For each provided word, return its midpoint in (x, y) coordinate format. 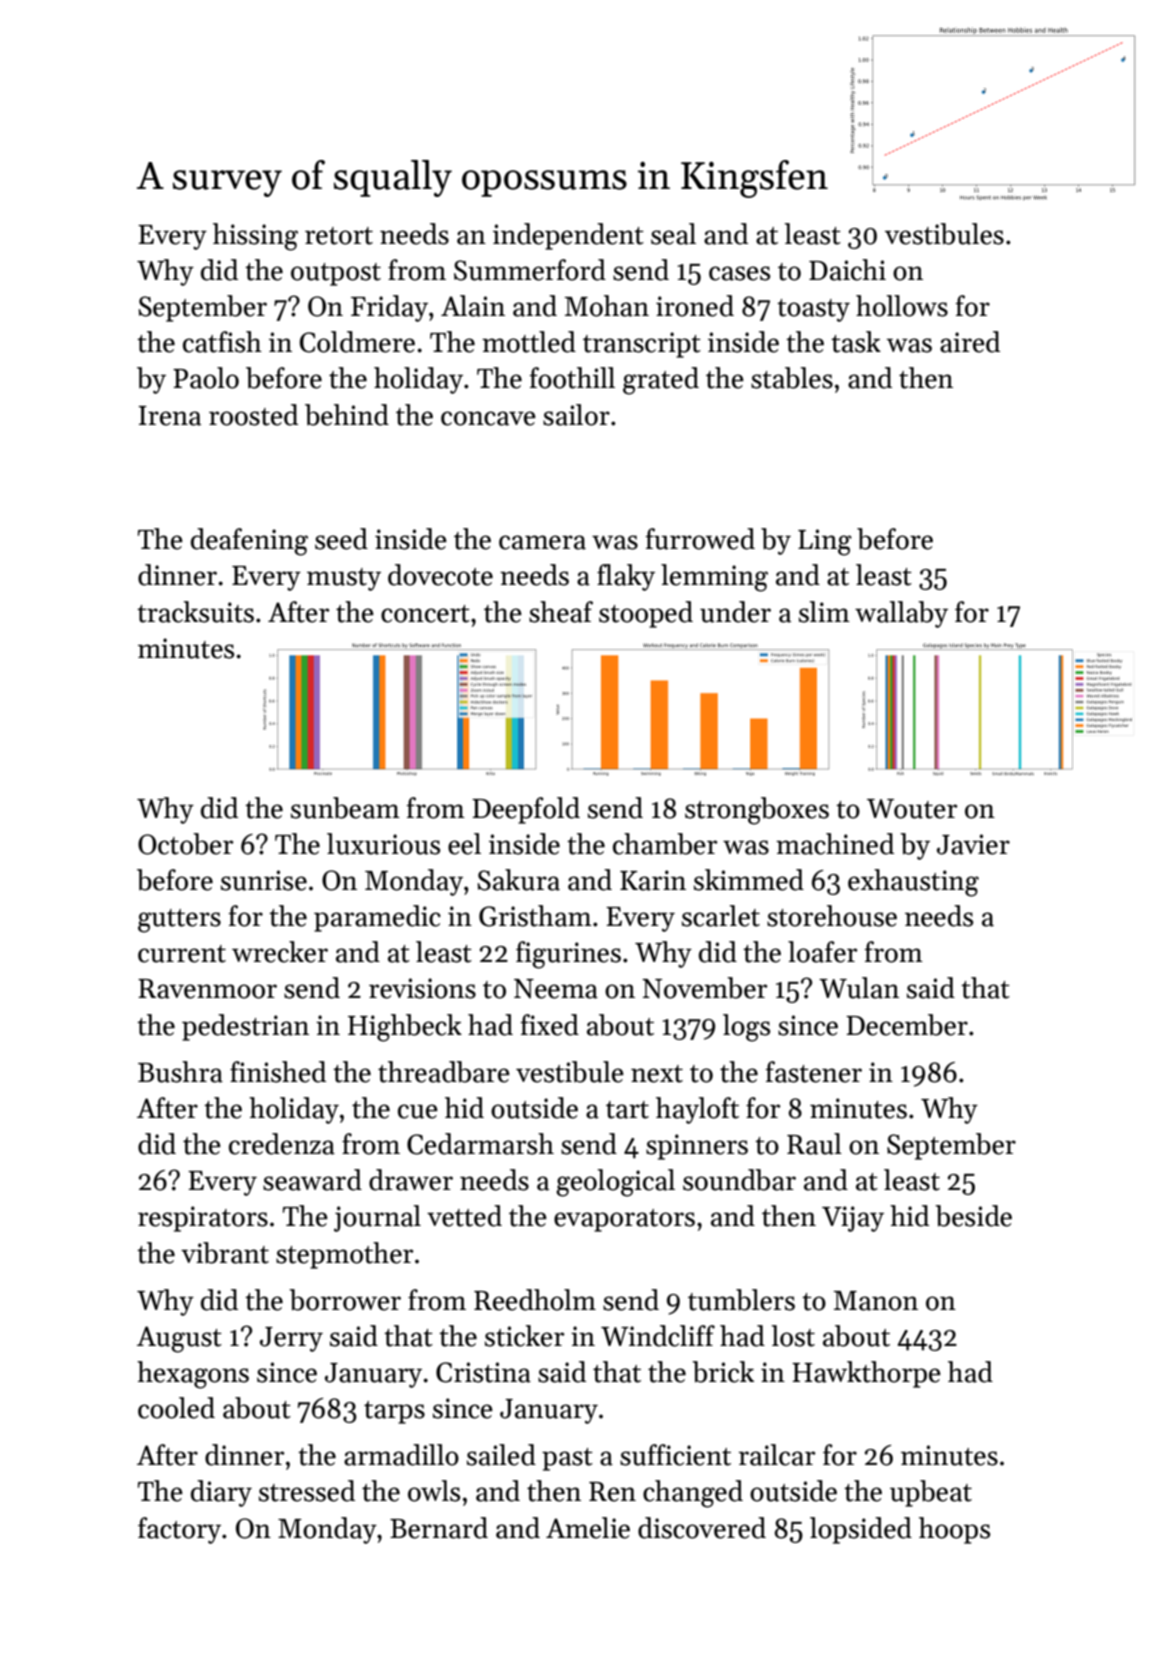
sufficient (675, 1455)
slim (824, 612)
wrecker (280, 952)
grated (661, 381)
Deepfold (526, 810)
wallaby (901, 614)
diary (221, 1493)
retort (339, 236)
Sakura (518, 880)
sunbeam (345, 808)
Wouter (912, 809)
